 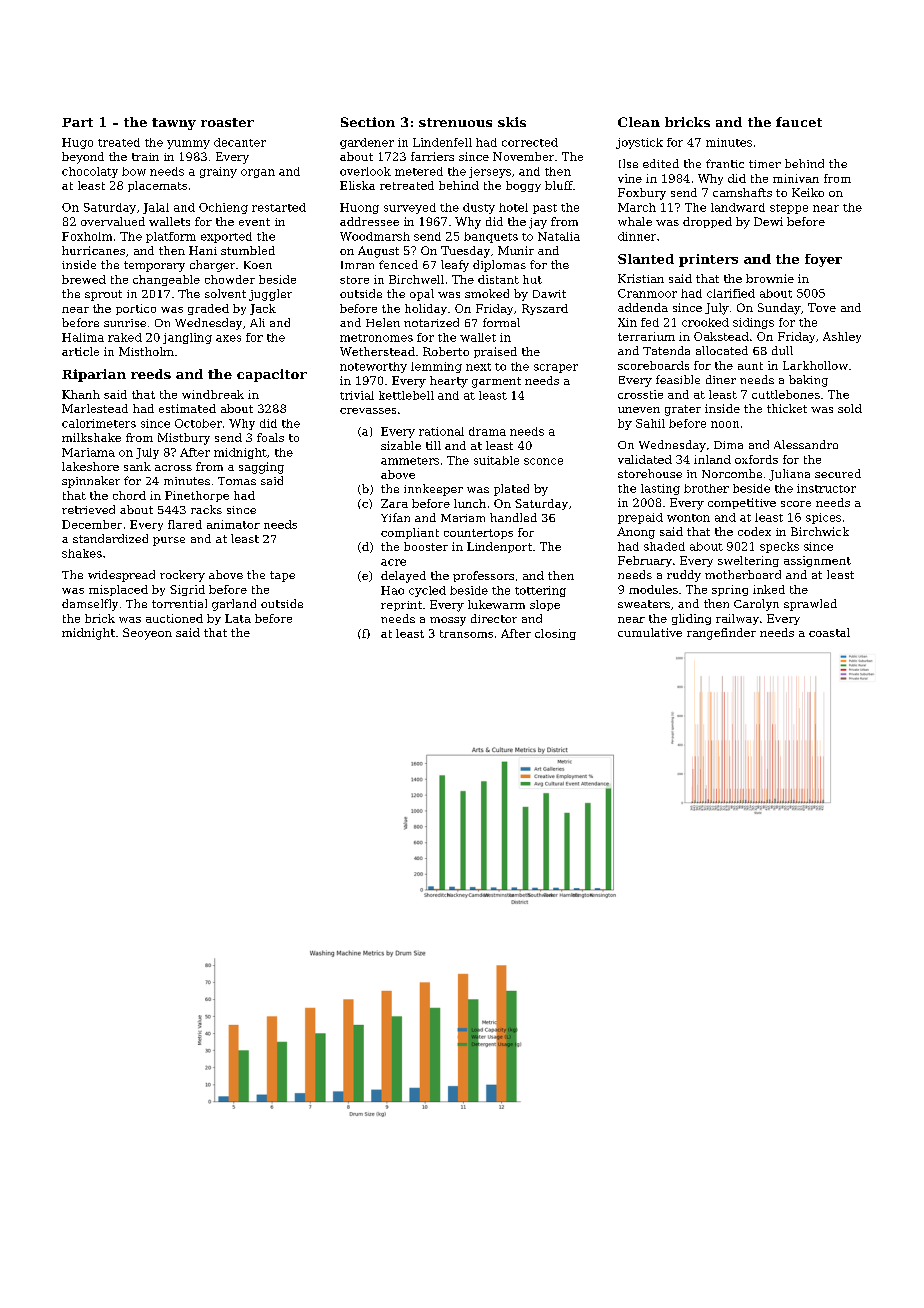 What do you see at coordinates (212, 266) in the image?
I see `charger` at bounding box center [212, 266].
